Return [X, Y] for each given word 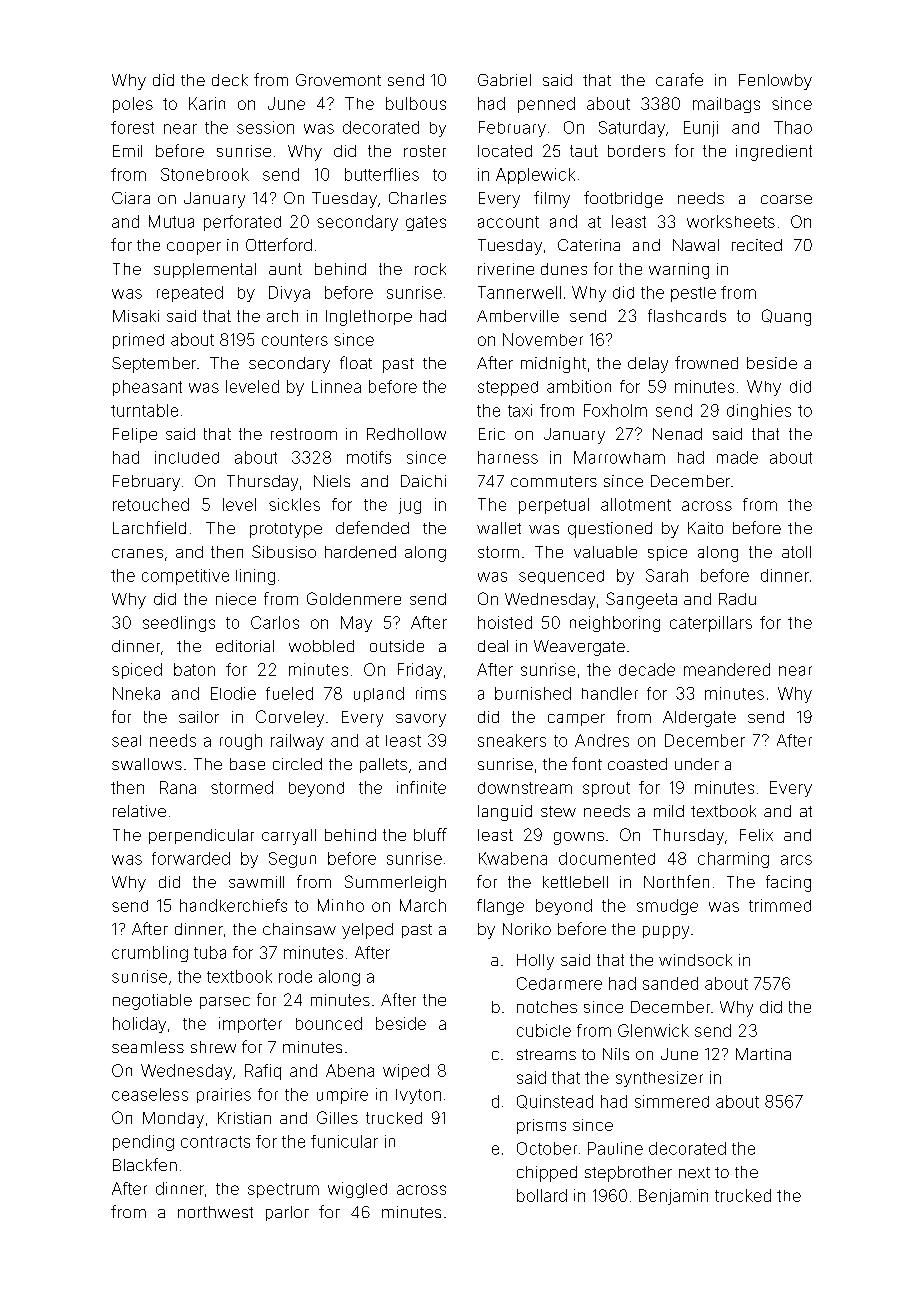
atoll [796, 552]
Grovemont [338, 80]
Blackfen [145, 1164]
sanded [670, 983]
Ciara [131, 198]
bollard [542, 1195]
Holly [535, 962]
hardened [360, 552]
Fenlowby [775, 82]
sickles [294, 504]
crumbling [150, 954]
